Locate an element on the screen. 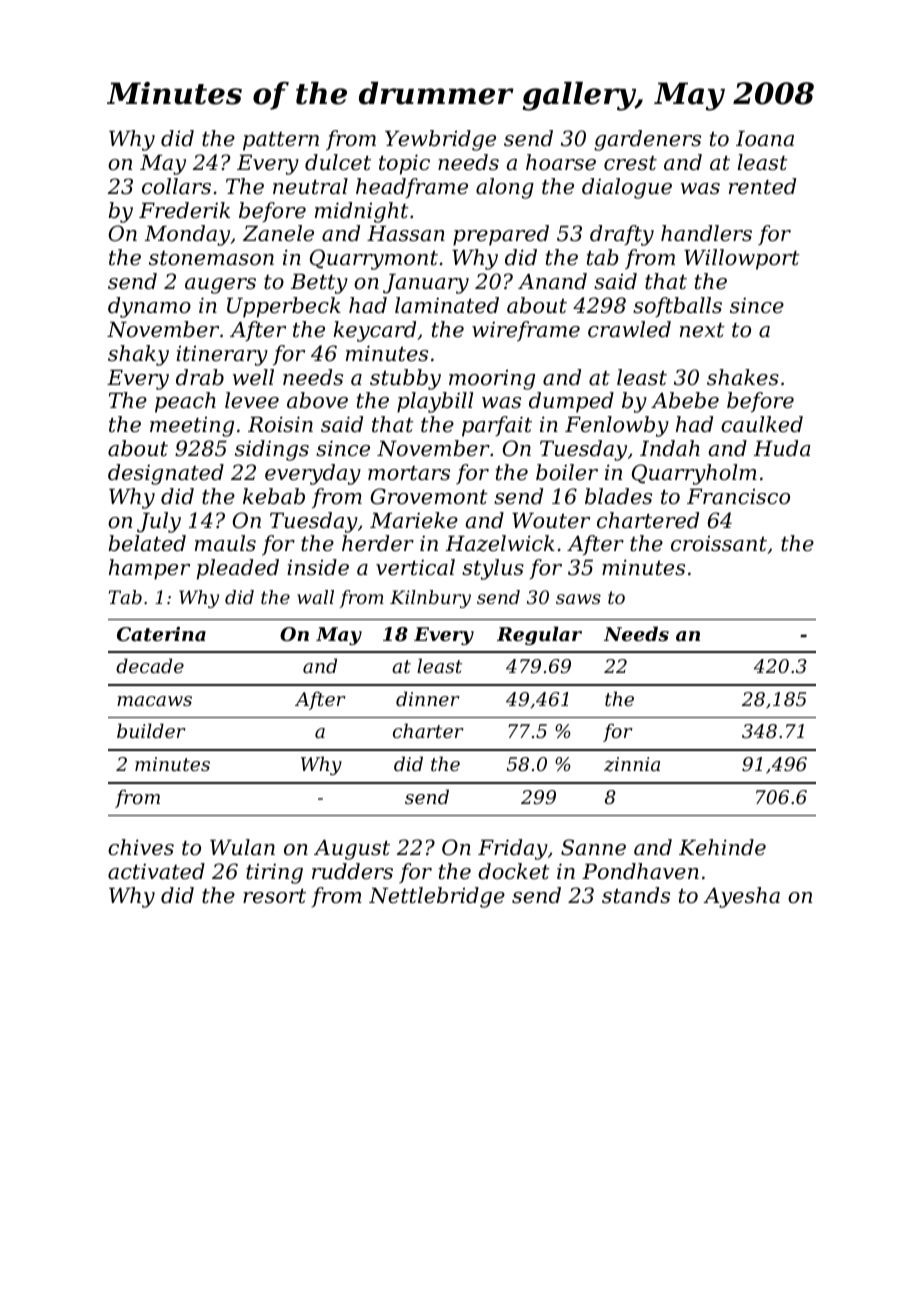 The width and height of the screenshot is (924, 1311). zinnia is located at coordinates (632, 764).
